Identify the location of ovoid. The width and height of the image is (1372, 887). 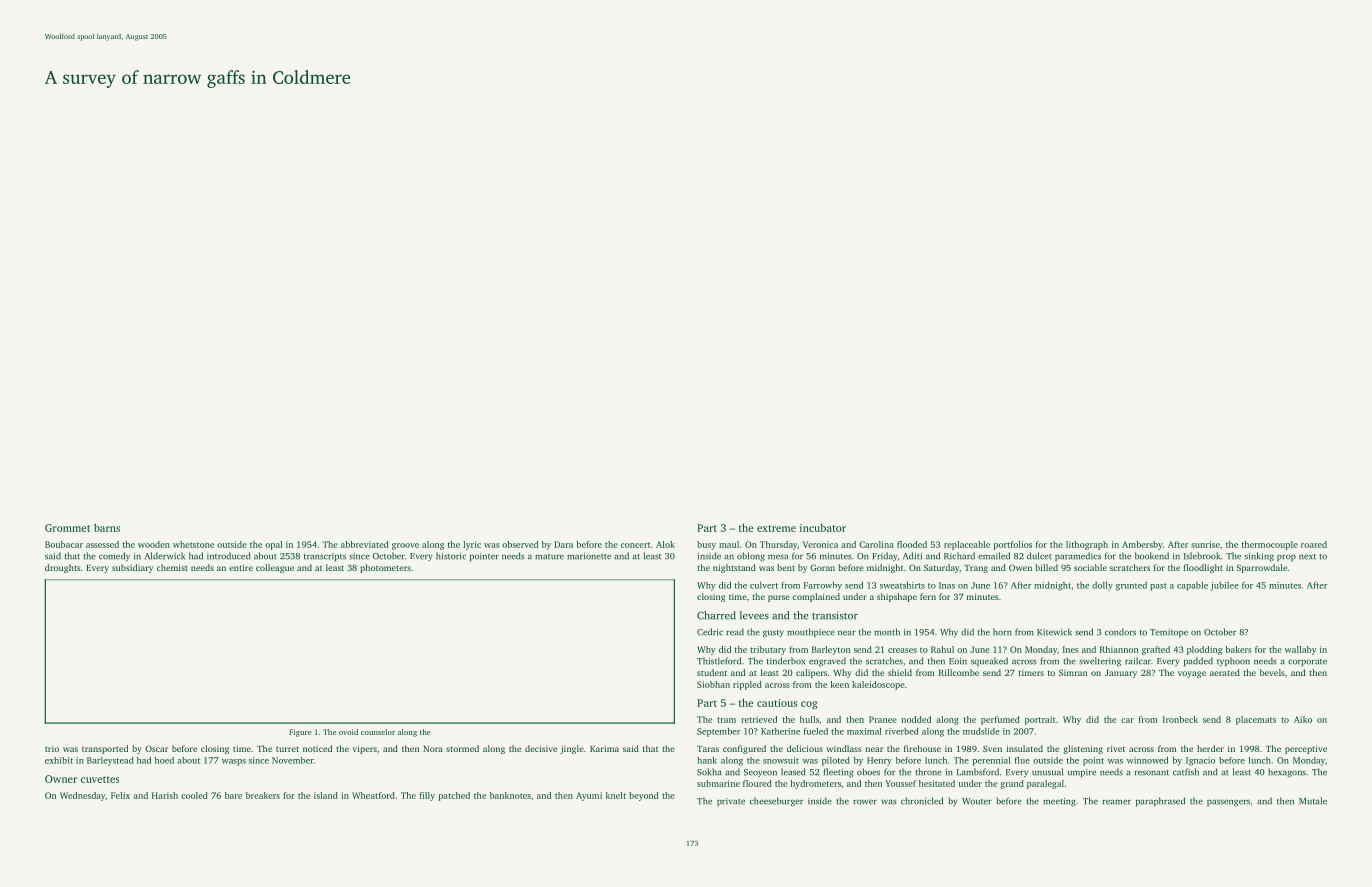
(348, 732).
